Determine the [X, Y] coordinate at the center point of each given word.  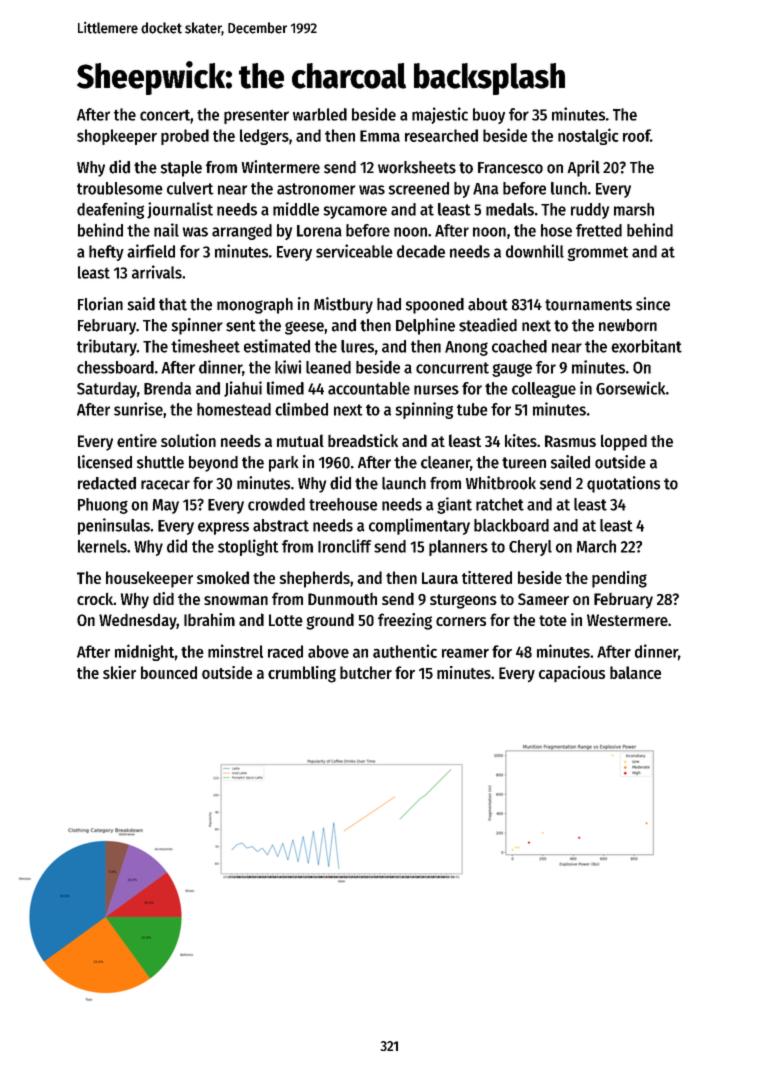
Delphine [425, 326]
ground [330, 621]
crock [95, 598]
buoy [489, 116]
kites [521, 440]
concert [165, 115]
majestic [440, 115]
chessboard [115, 367]
